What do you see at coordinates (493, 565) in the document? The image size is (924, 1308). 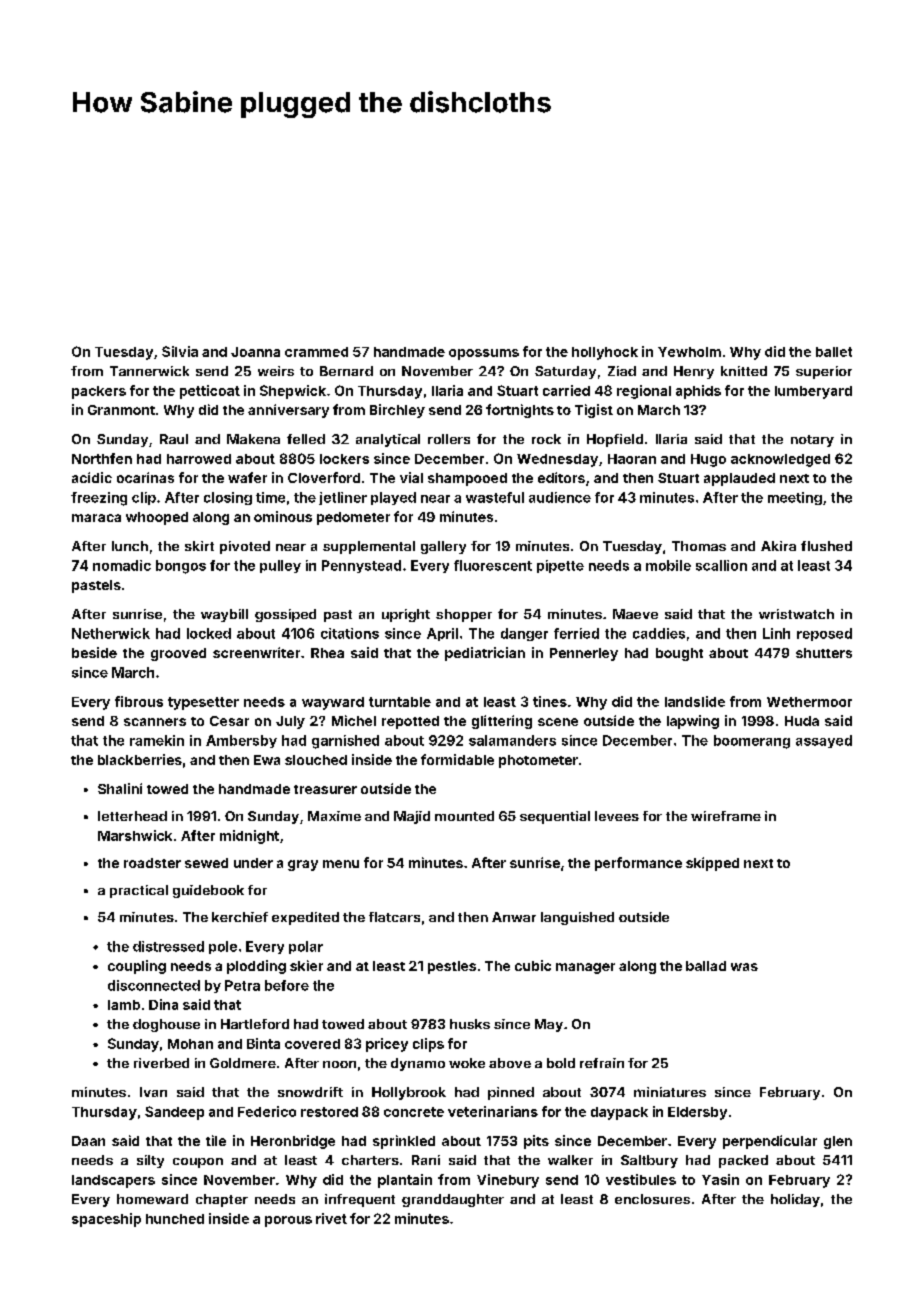 I see `fluorescent` at bounding box center [493, 565].
